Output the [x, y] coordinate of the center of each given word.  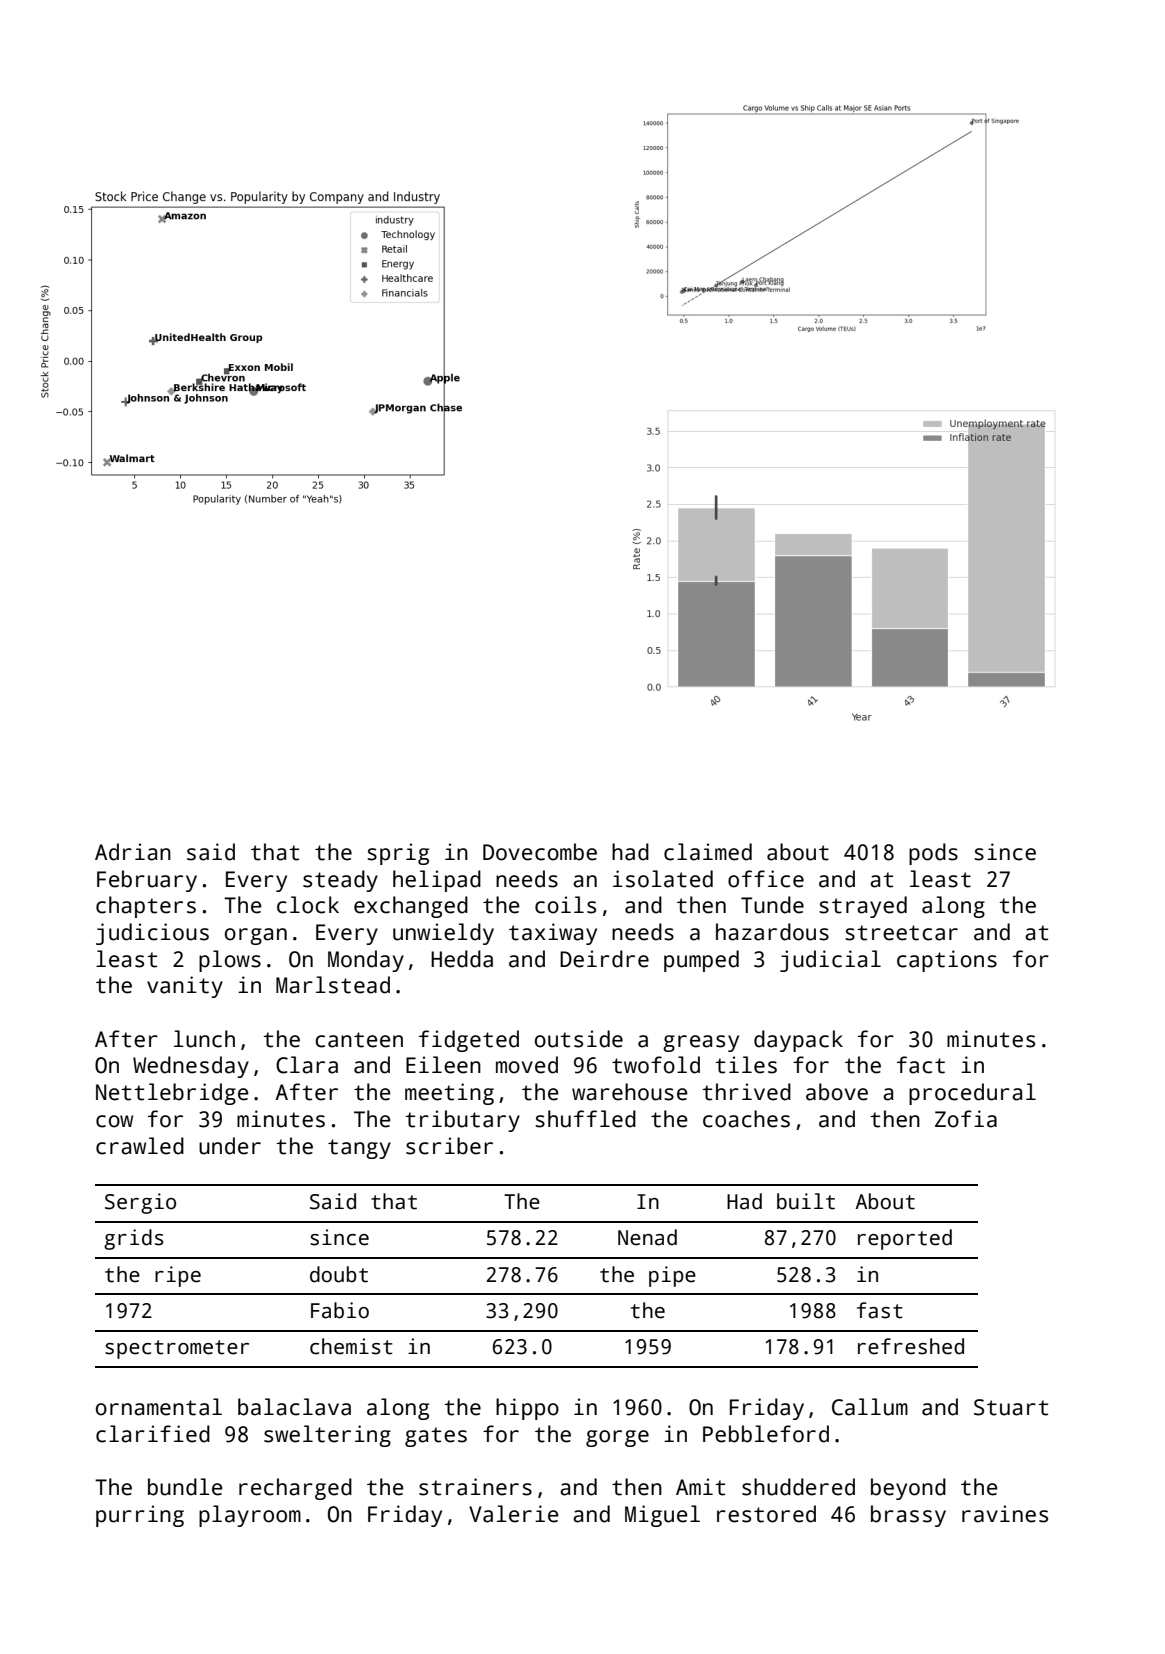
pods [933, 854]
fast [880, 1310]
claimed [708, 852]
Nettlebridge [172, 1094]
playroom [250, 1516]
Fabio [340, 1310]
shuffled [585, 1119]
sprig [398, 854]
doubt [339, 1274]
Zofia [966, 1119]
